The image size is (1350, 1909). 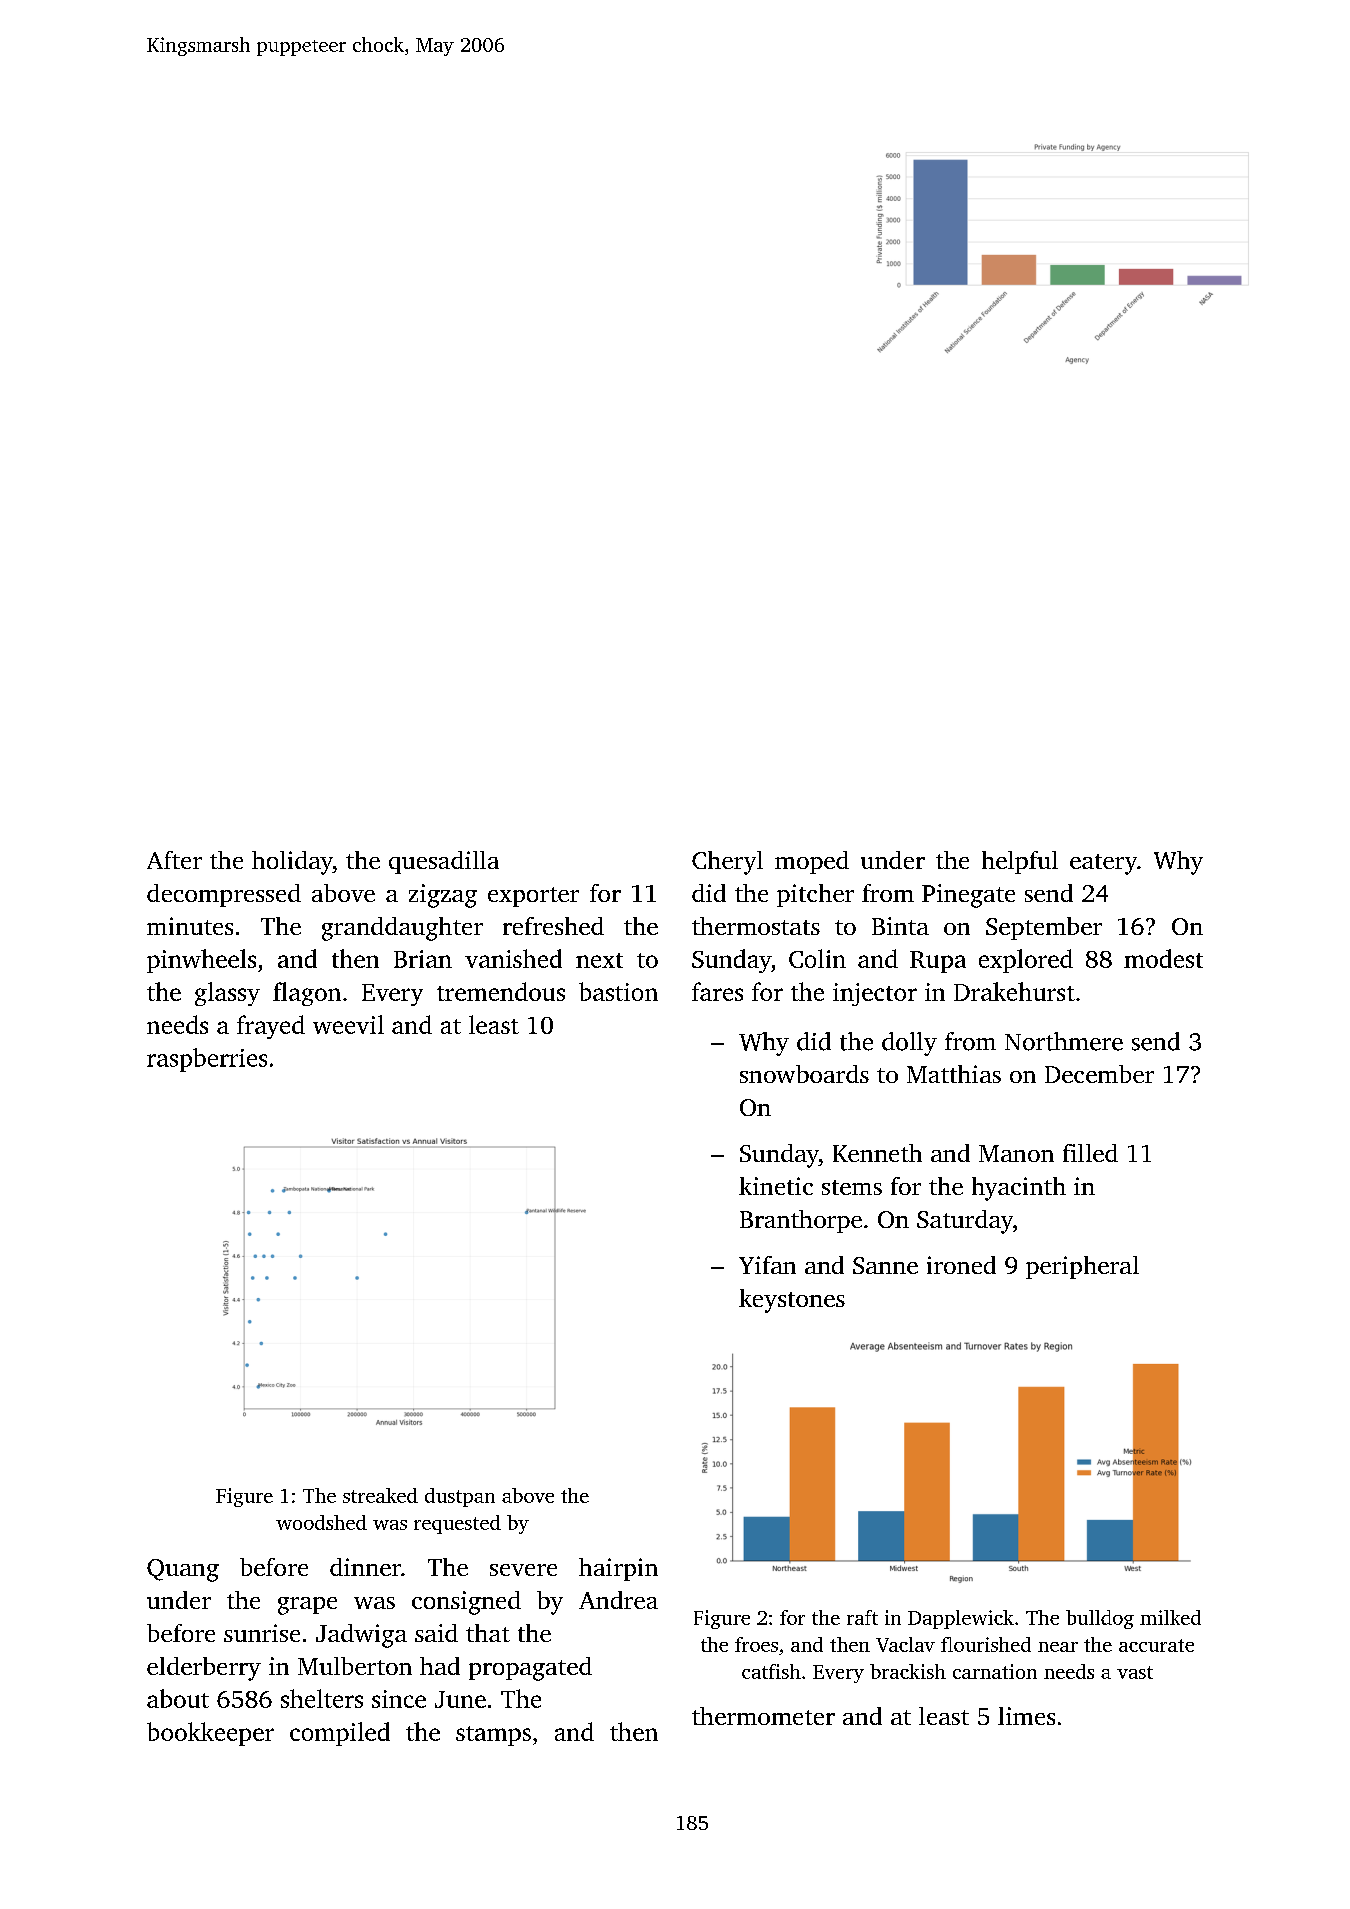 What do you see at coordinates (444, 862) in the document?
I see `quesadilla` at bounding box center [444, 862].
